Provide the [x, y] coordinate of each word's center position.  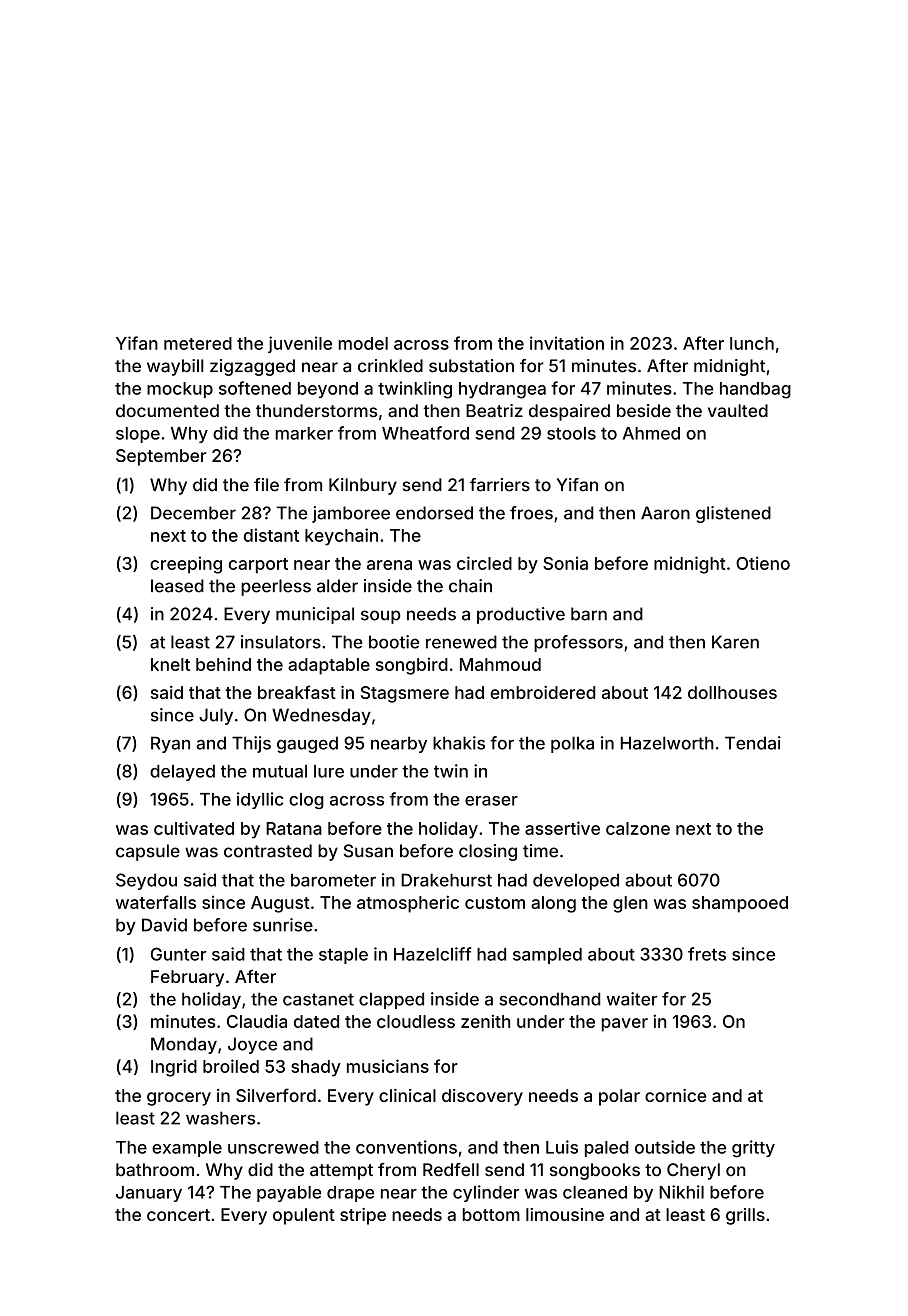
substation [471, 366]
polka [572, 744]
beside [644, 411]
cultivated [194, 828]
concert [178, 1215]
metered [198, 343]
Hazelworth [667, 743]
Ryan [170, 744]
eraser [491, 801]
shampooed [740, 904]
